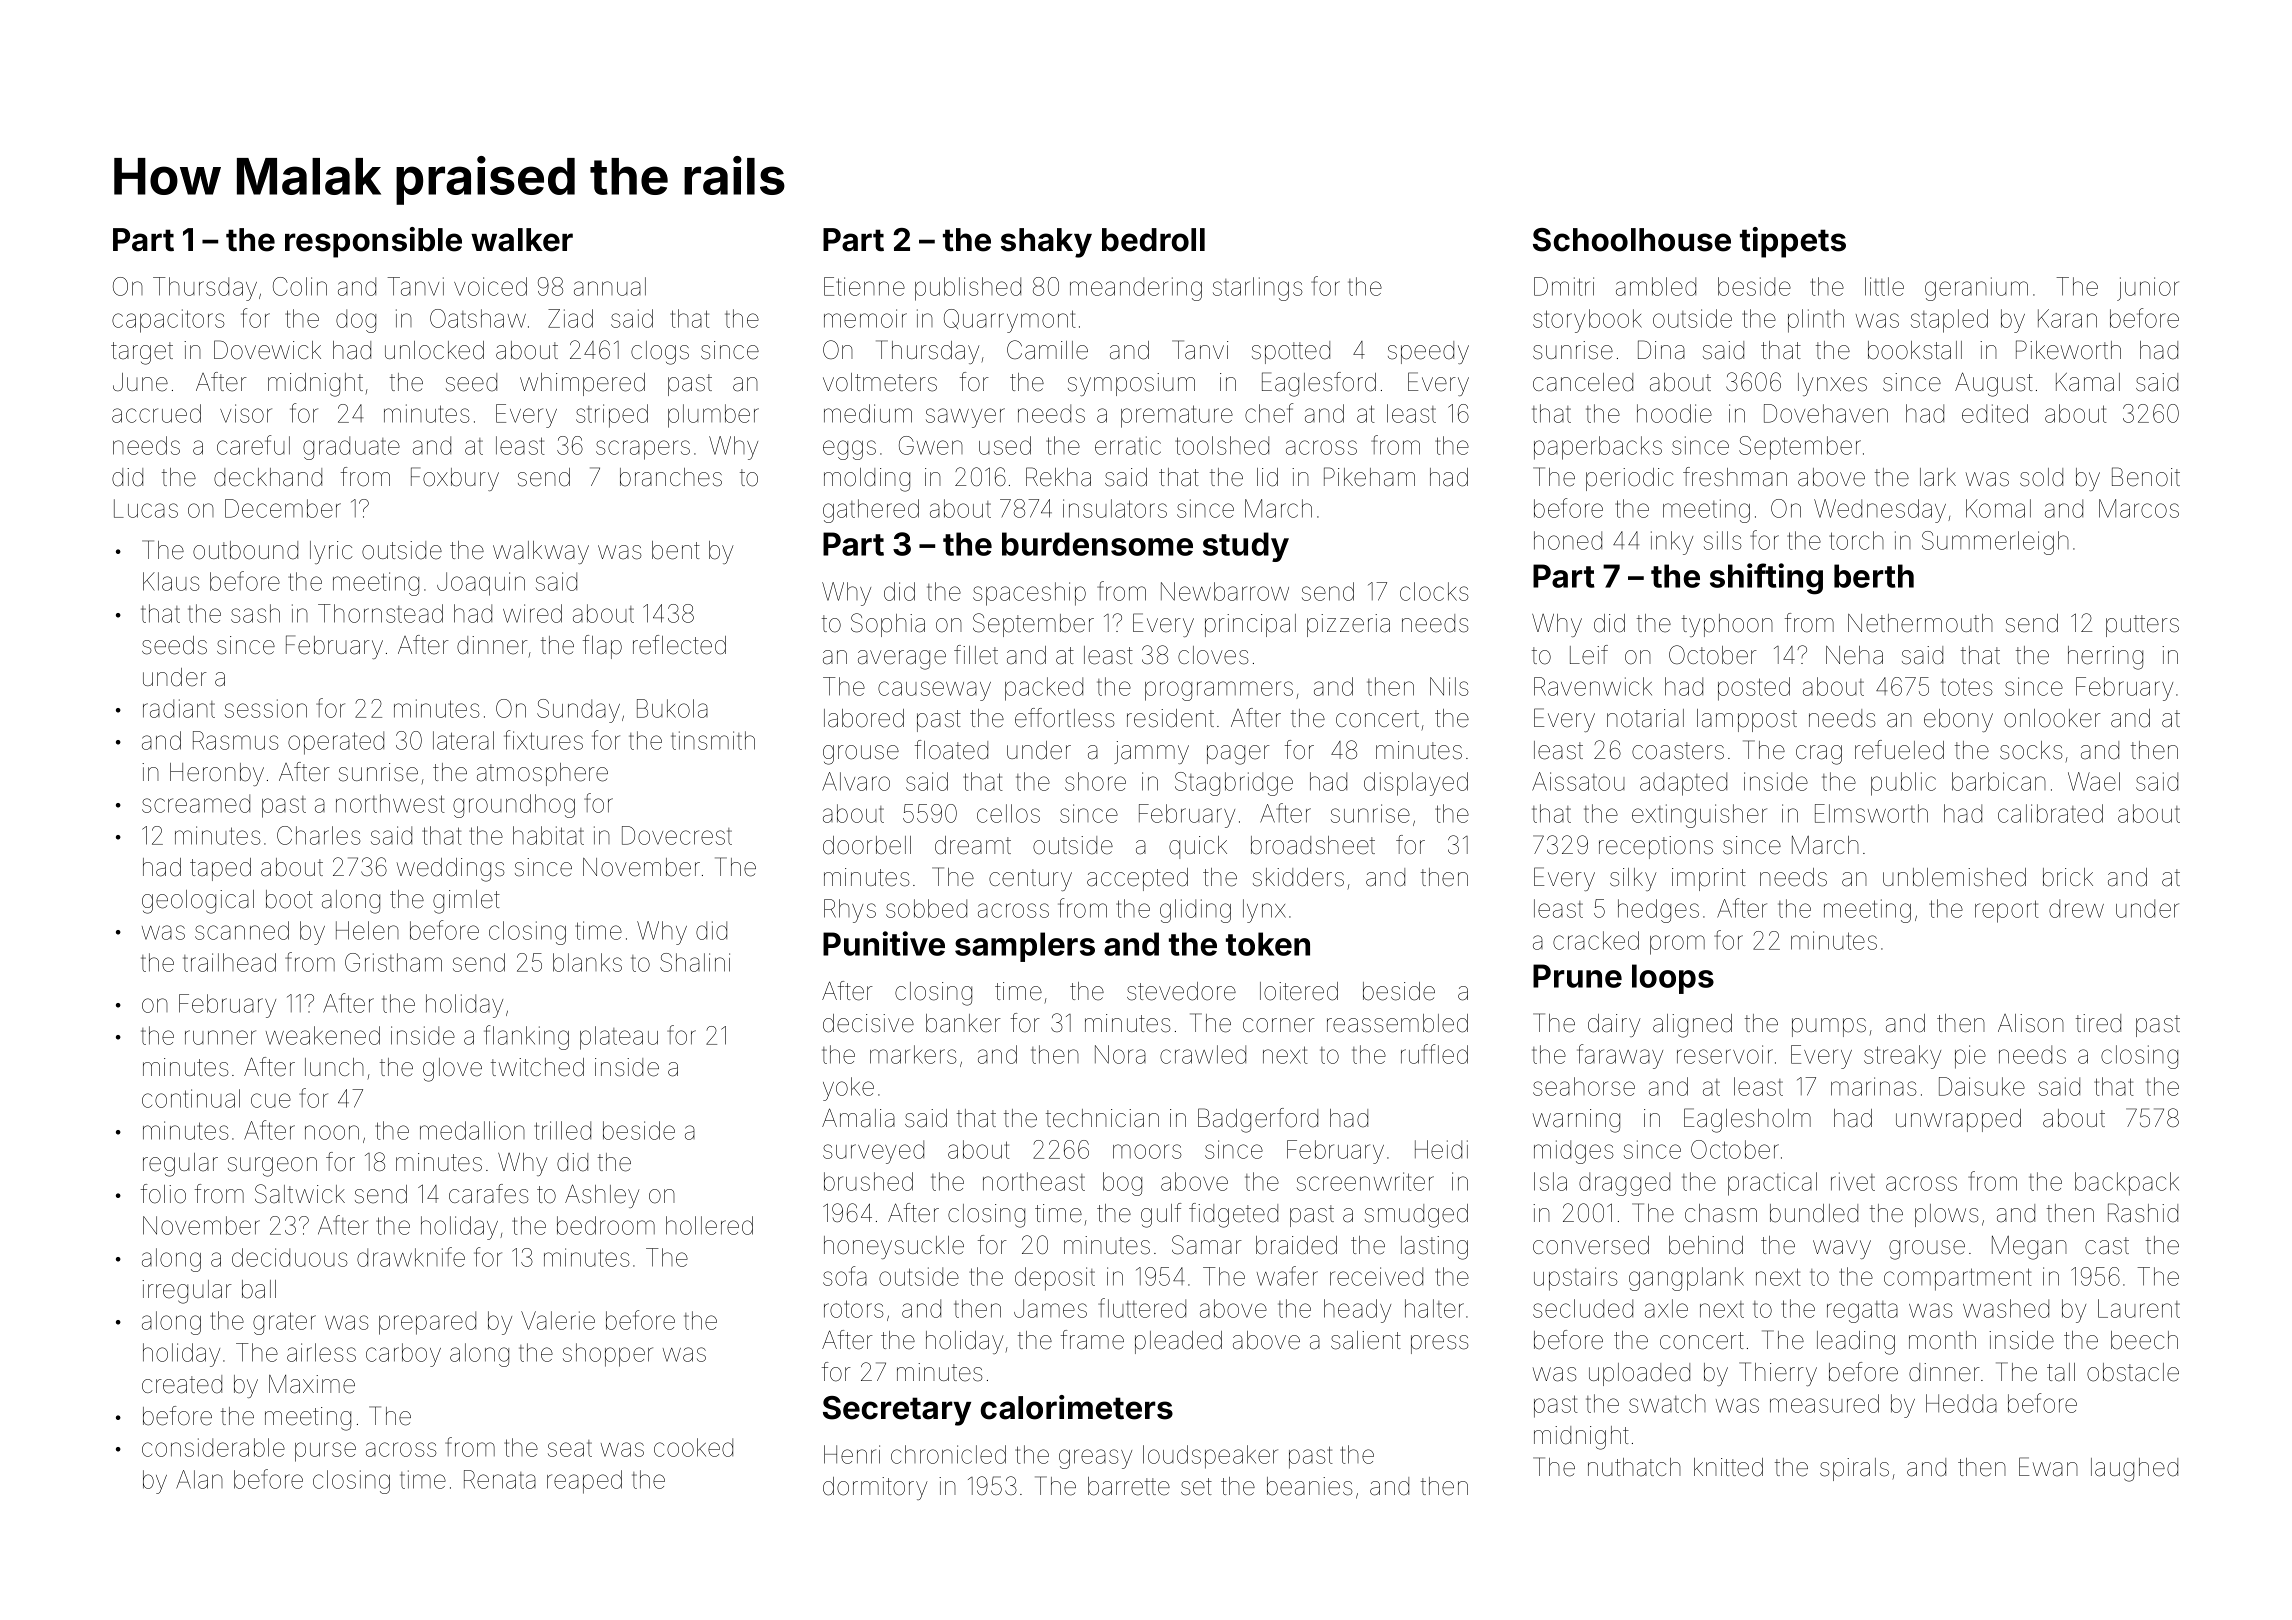 This screenshot has width=2292, height=1620. Describe the element at coordinates (323, 1035) in the screenshot. I see `weakened` at that location.
